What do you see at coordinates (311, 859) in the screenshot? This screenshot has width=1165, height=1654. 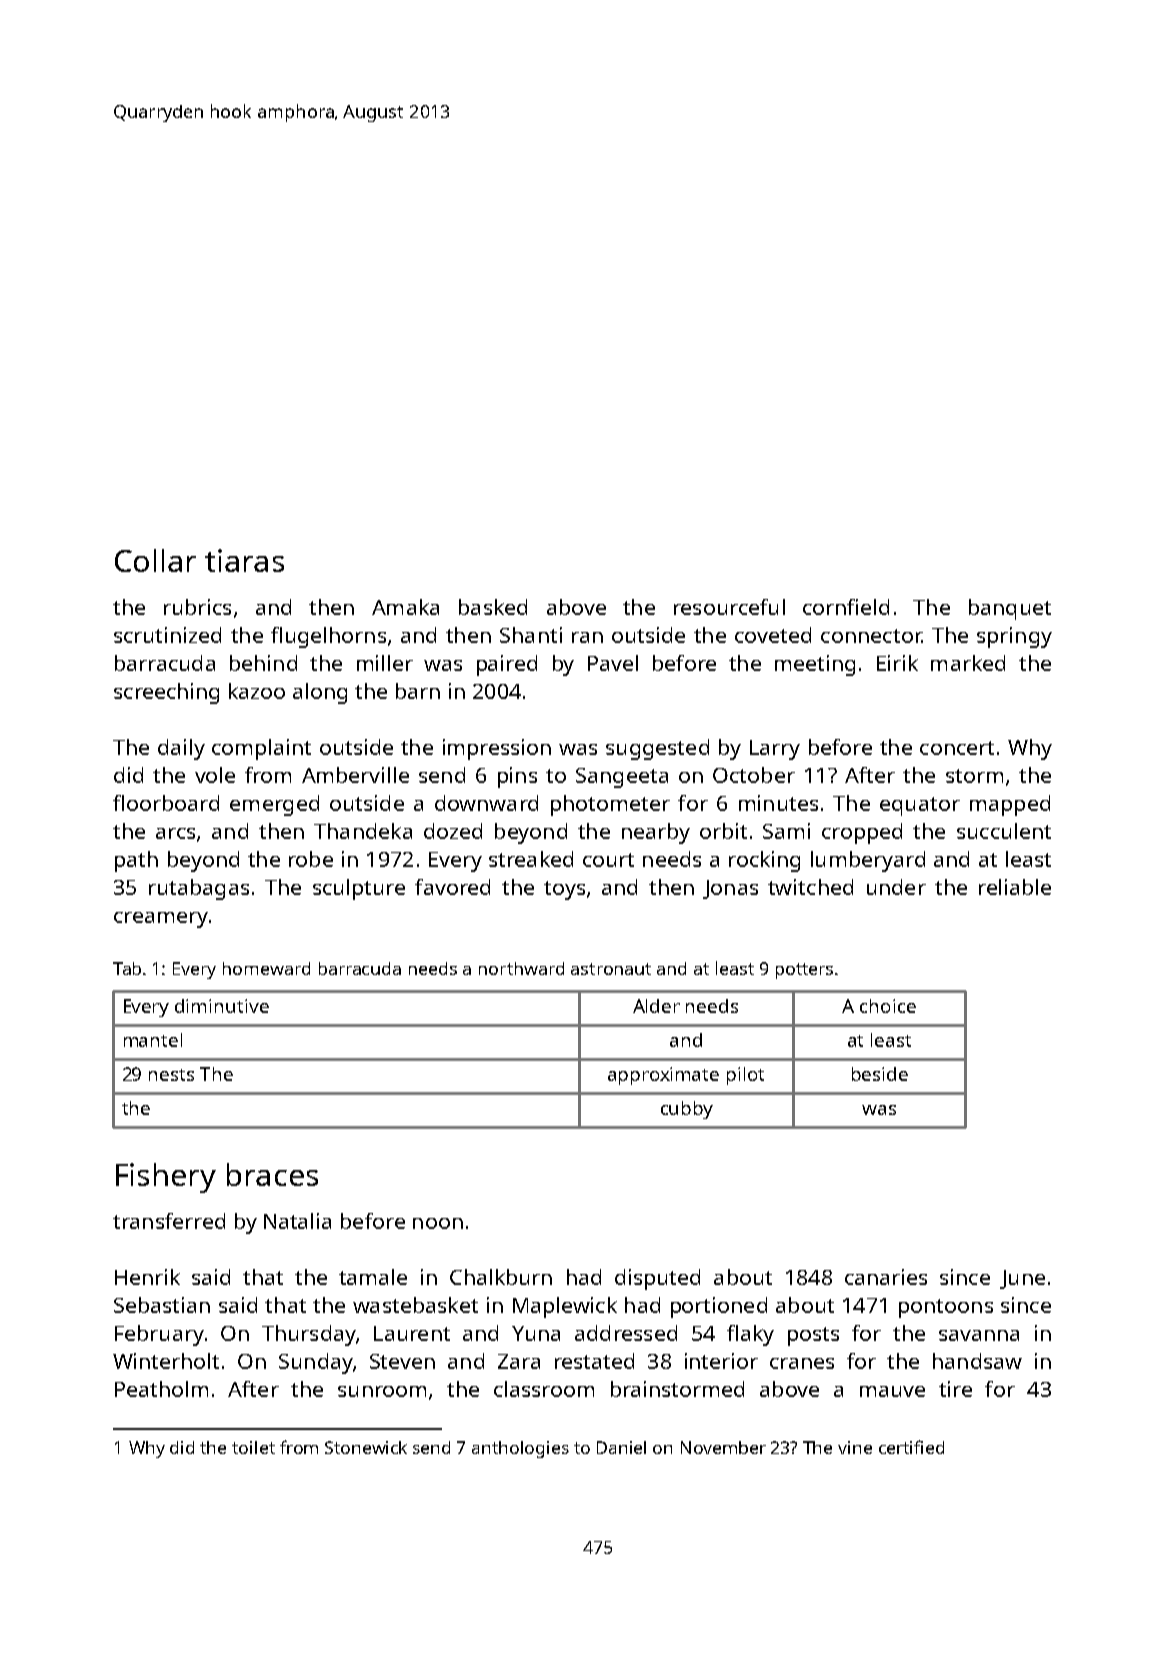 I see `robe` at bounding box center [311, 859].
